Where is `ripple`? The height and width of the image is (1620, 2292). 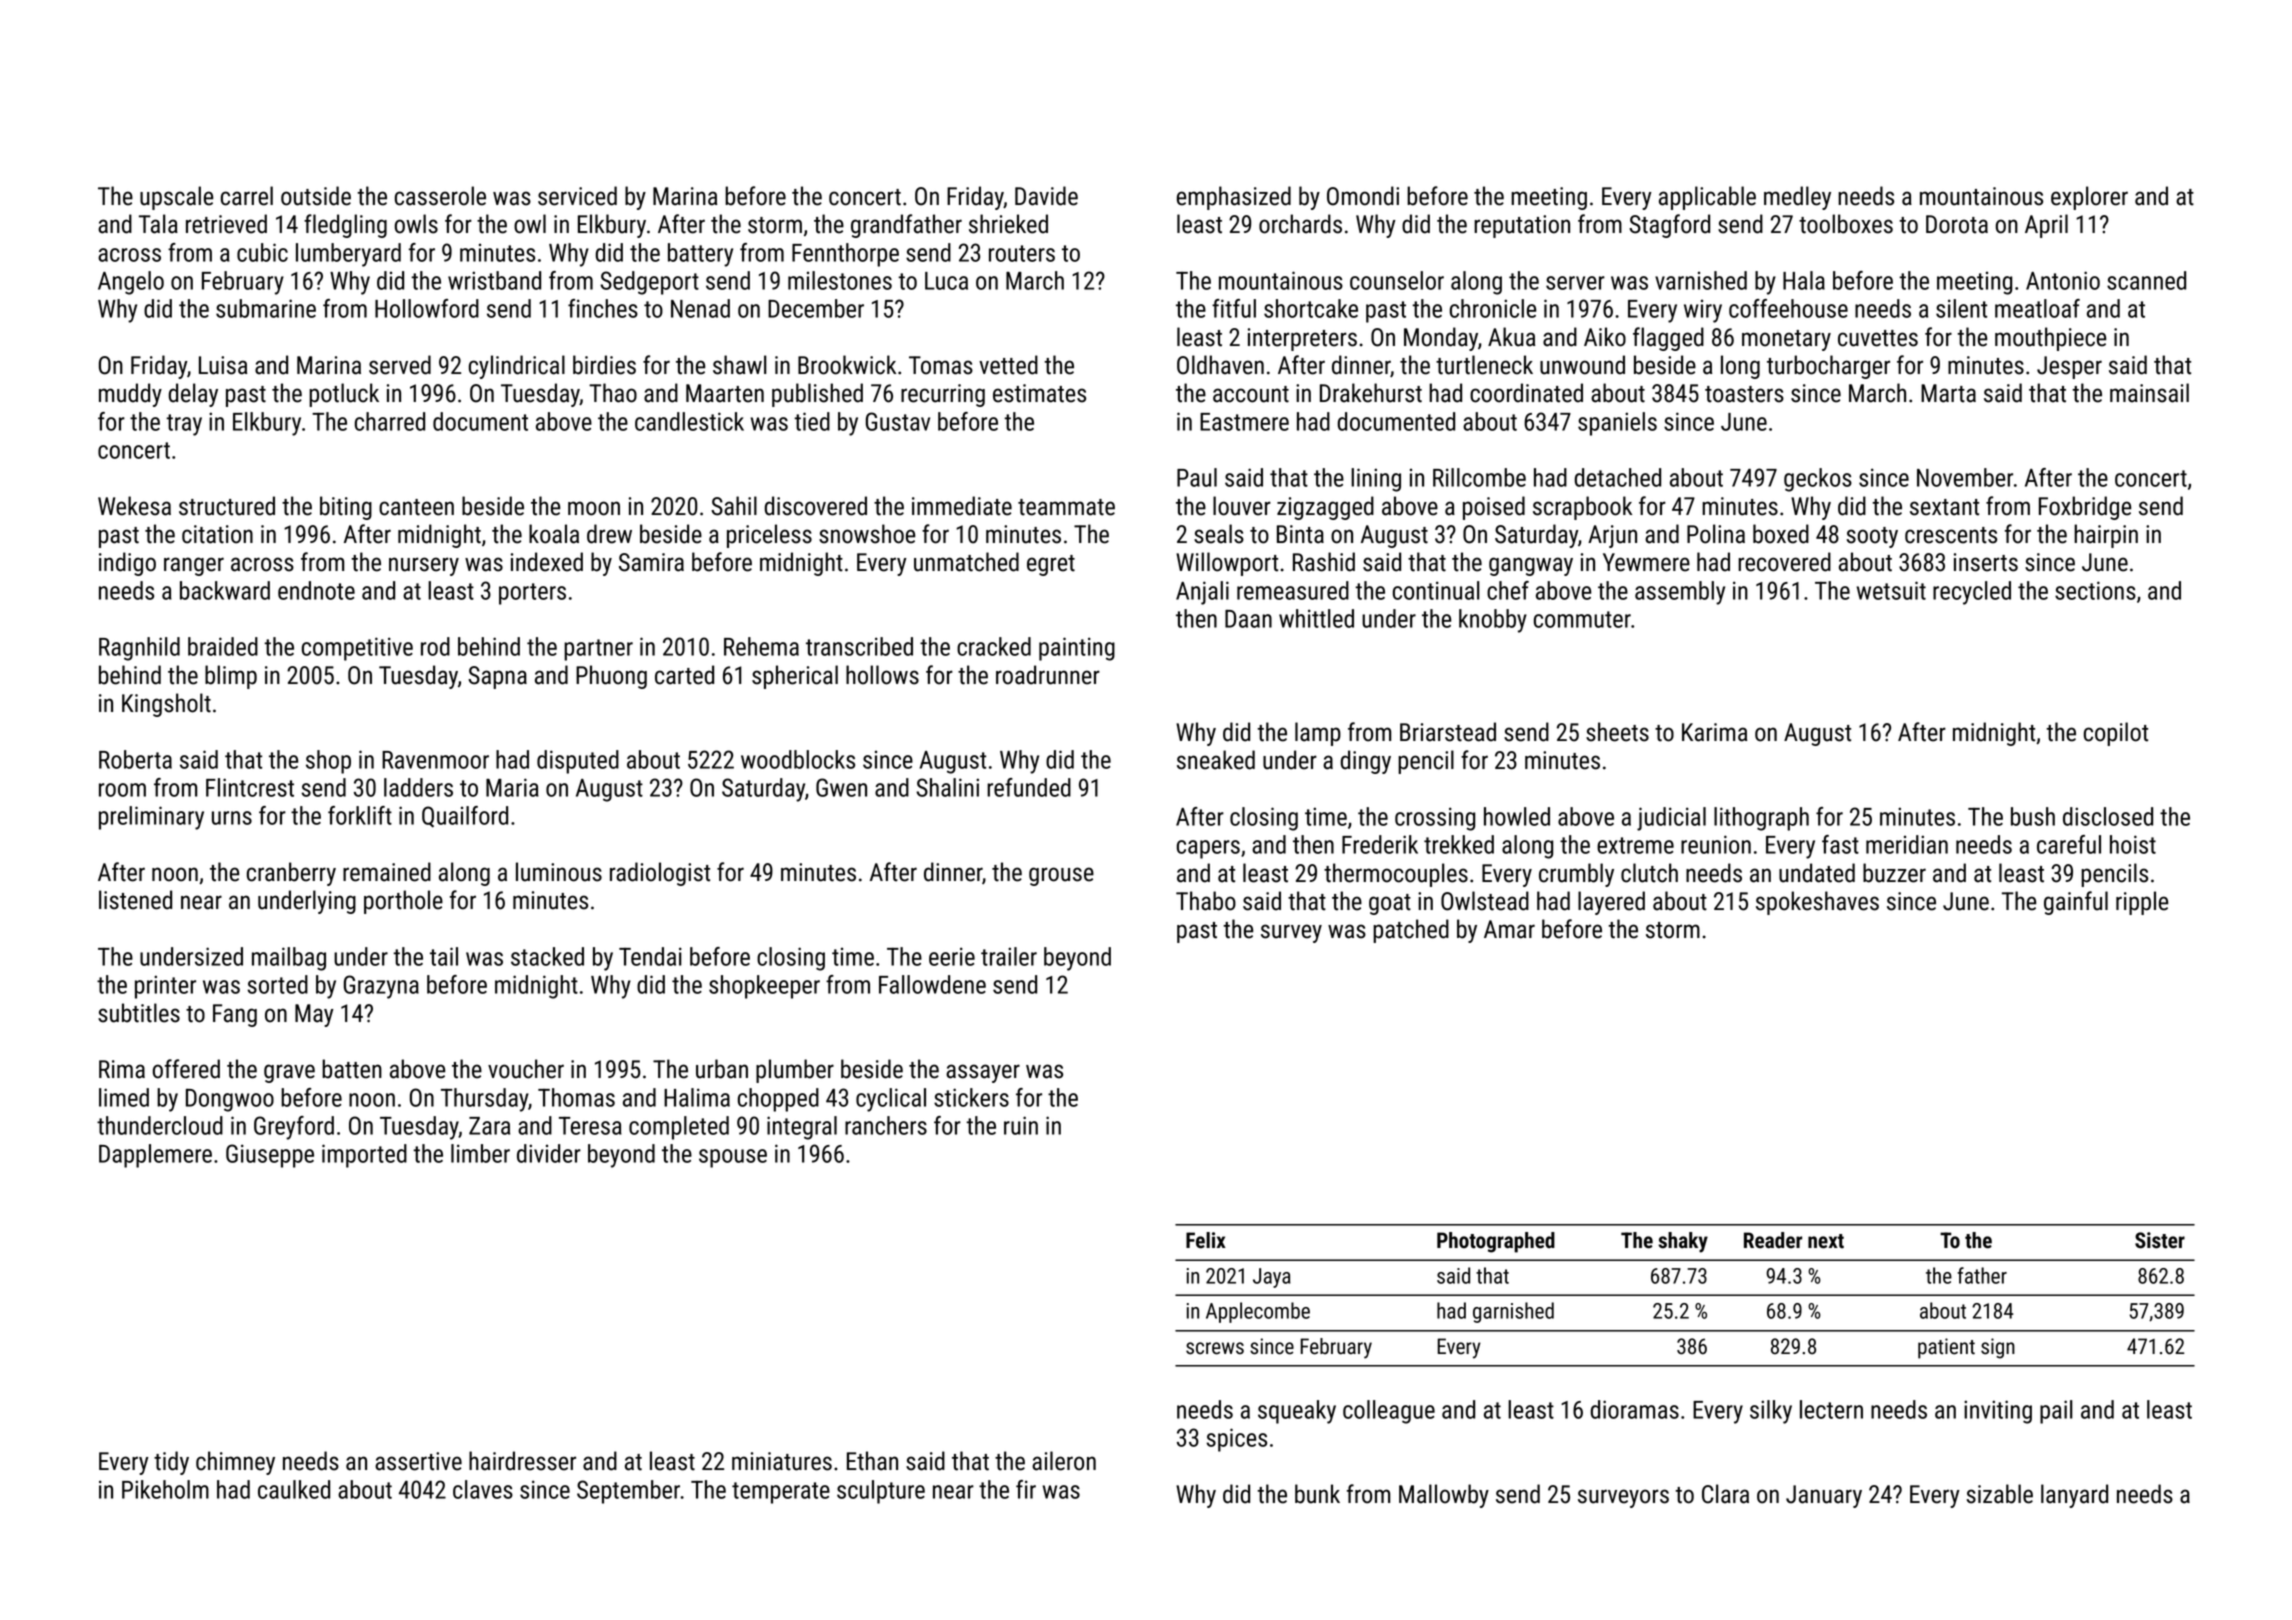
ripple is located at coordinates (2142, 903).
